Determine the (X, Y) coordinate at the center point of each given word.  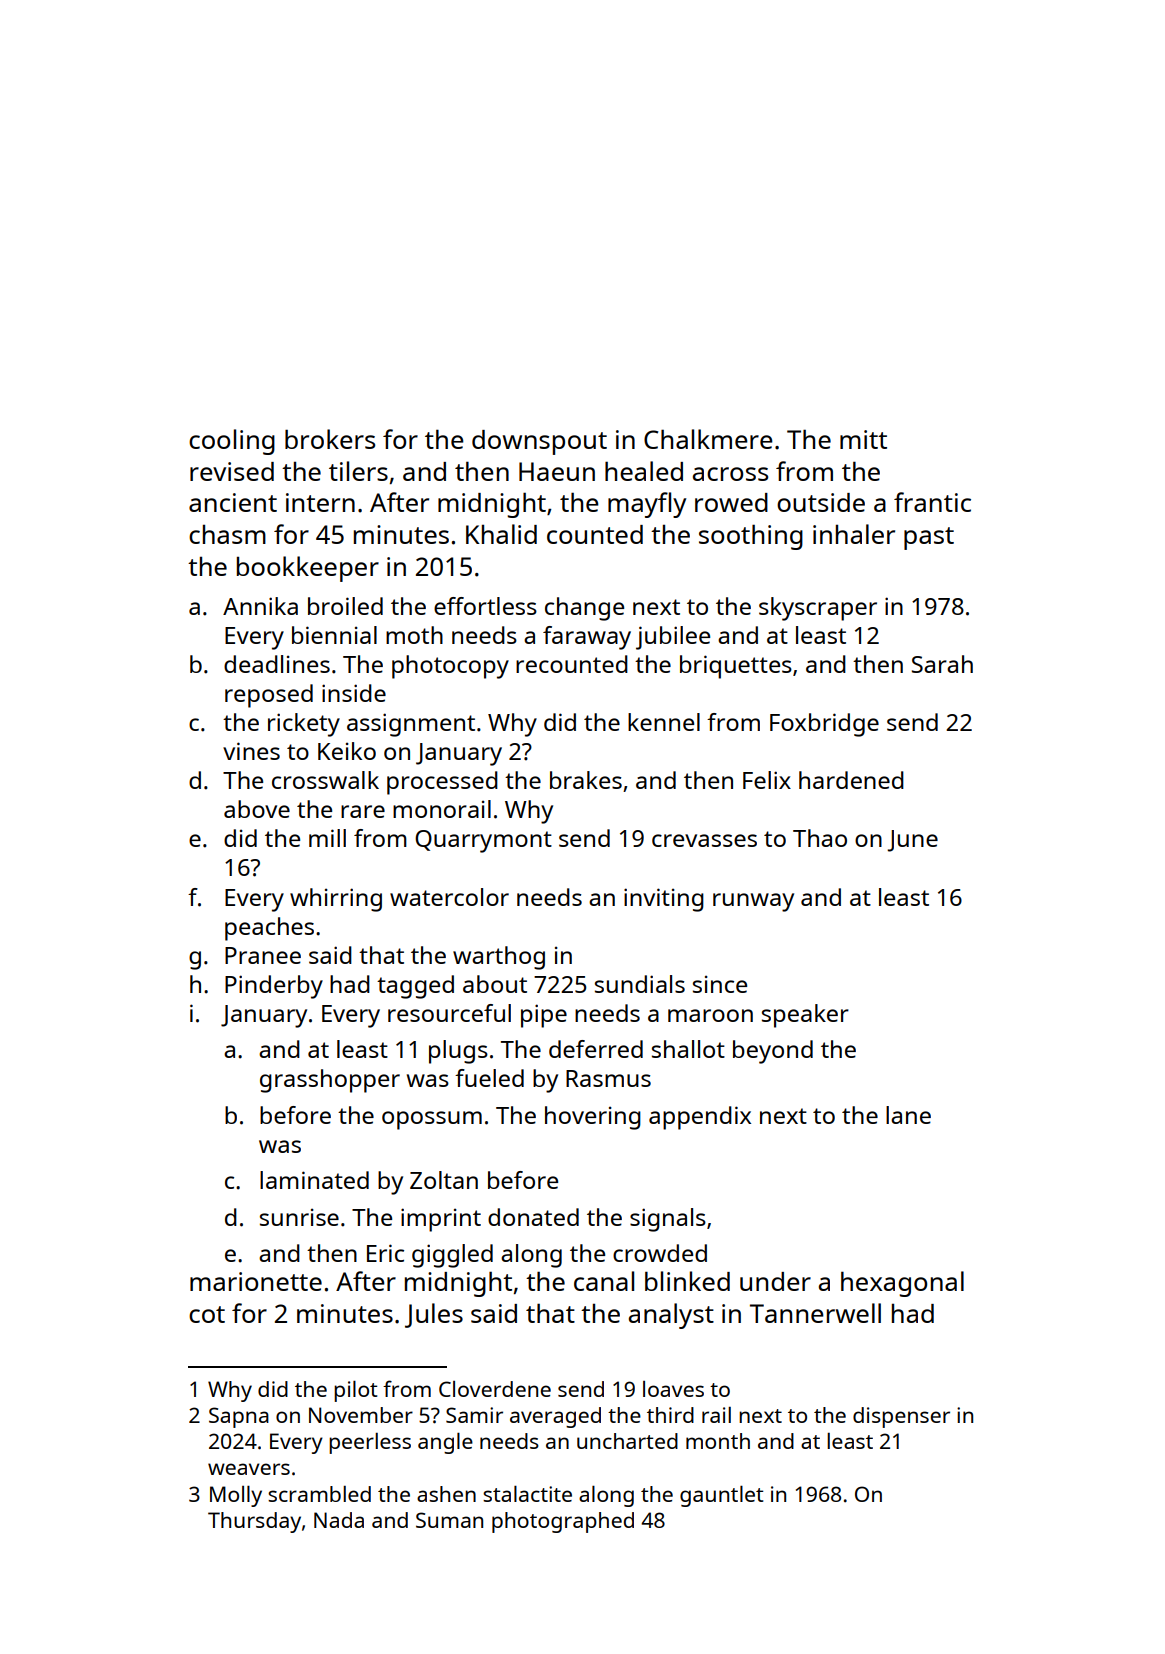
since (720, 984)
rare (363, 811)
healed (644, 471)
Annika (260, 606)
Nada (339, 1520)
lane (908, 1115)
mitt (863, 439)
